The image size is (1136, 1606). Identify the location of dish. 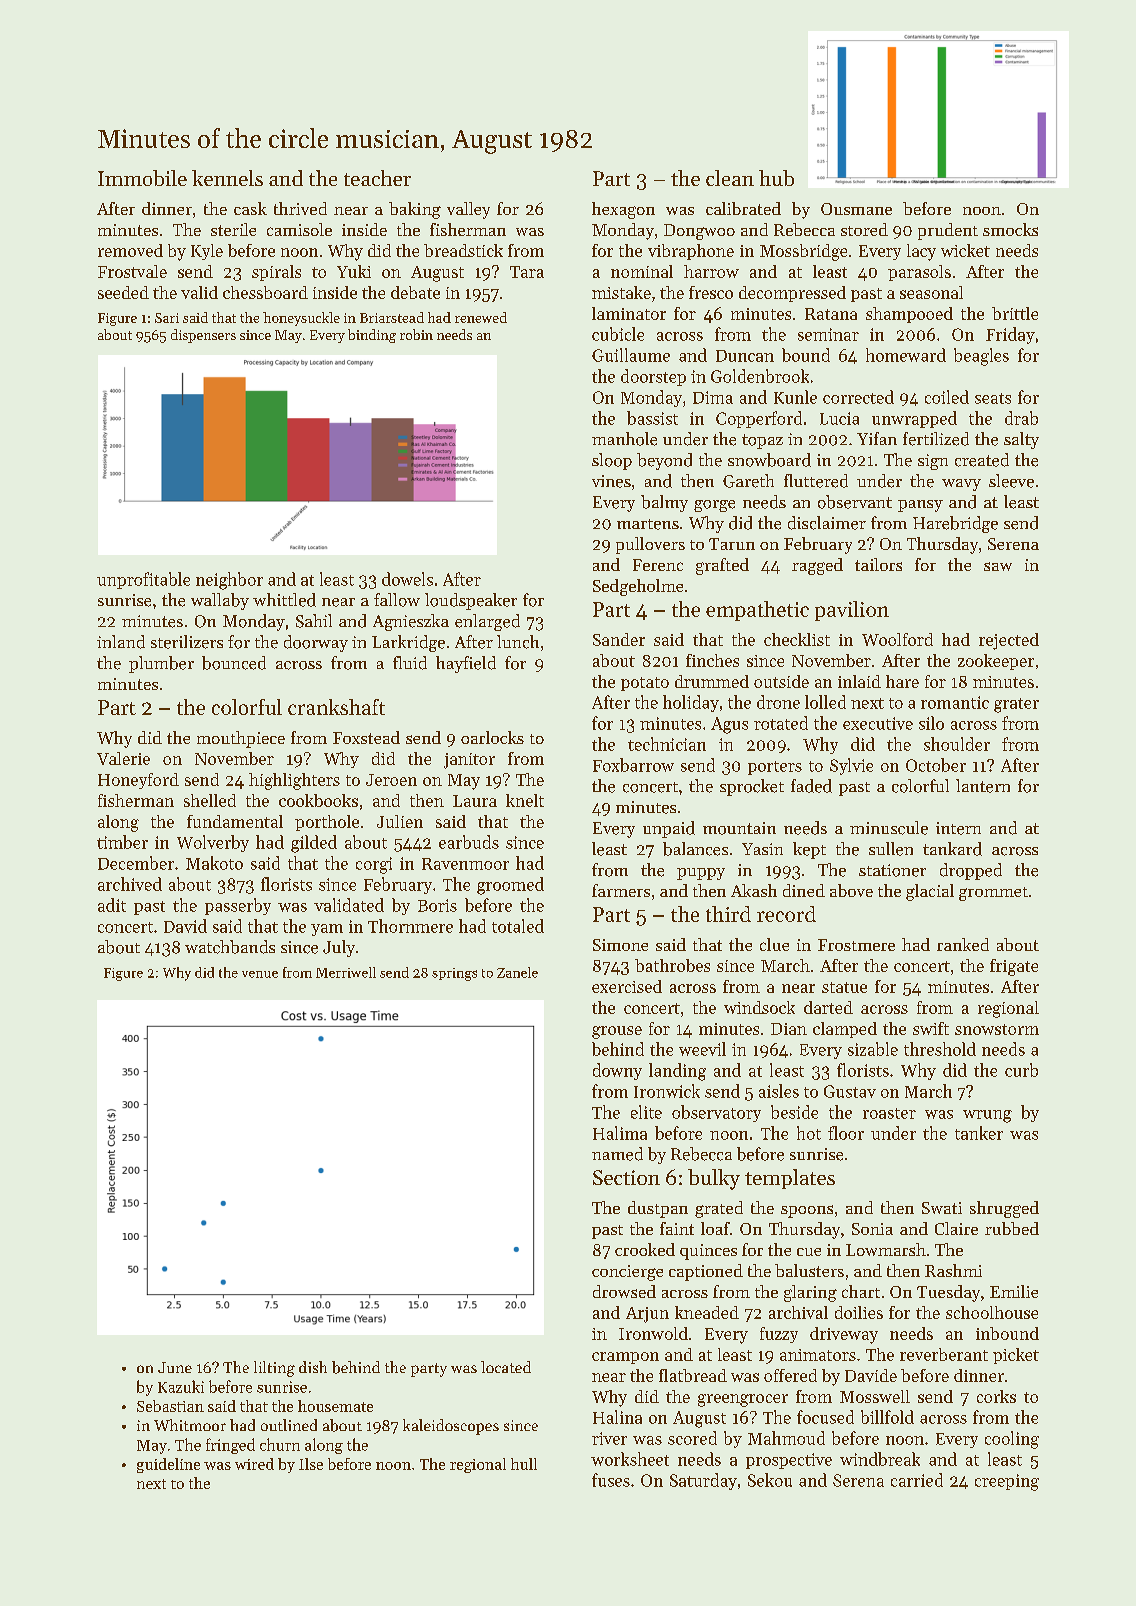
(313, 1367).
